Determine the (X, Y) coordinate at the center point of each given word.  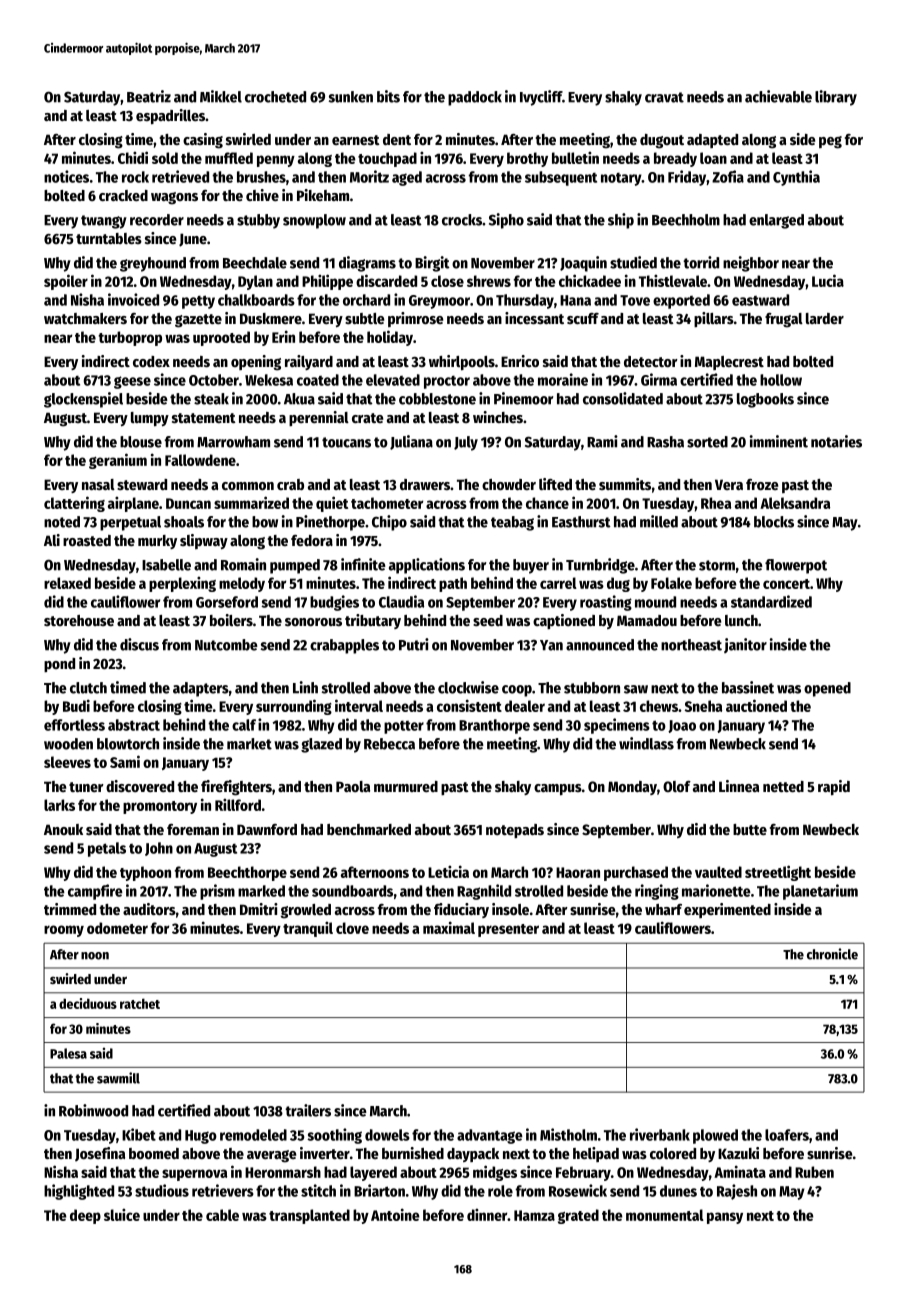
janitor (745, 645)
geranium (118, 461)
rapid (834, 788)
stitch (318, 1190)
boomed (154, 1153)
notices (66, 176)
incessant (534, 318)
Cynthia (796, 178)
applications (427, 566)
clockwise (468, 687)
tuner (86, 787)
